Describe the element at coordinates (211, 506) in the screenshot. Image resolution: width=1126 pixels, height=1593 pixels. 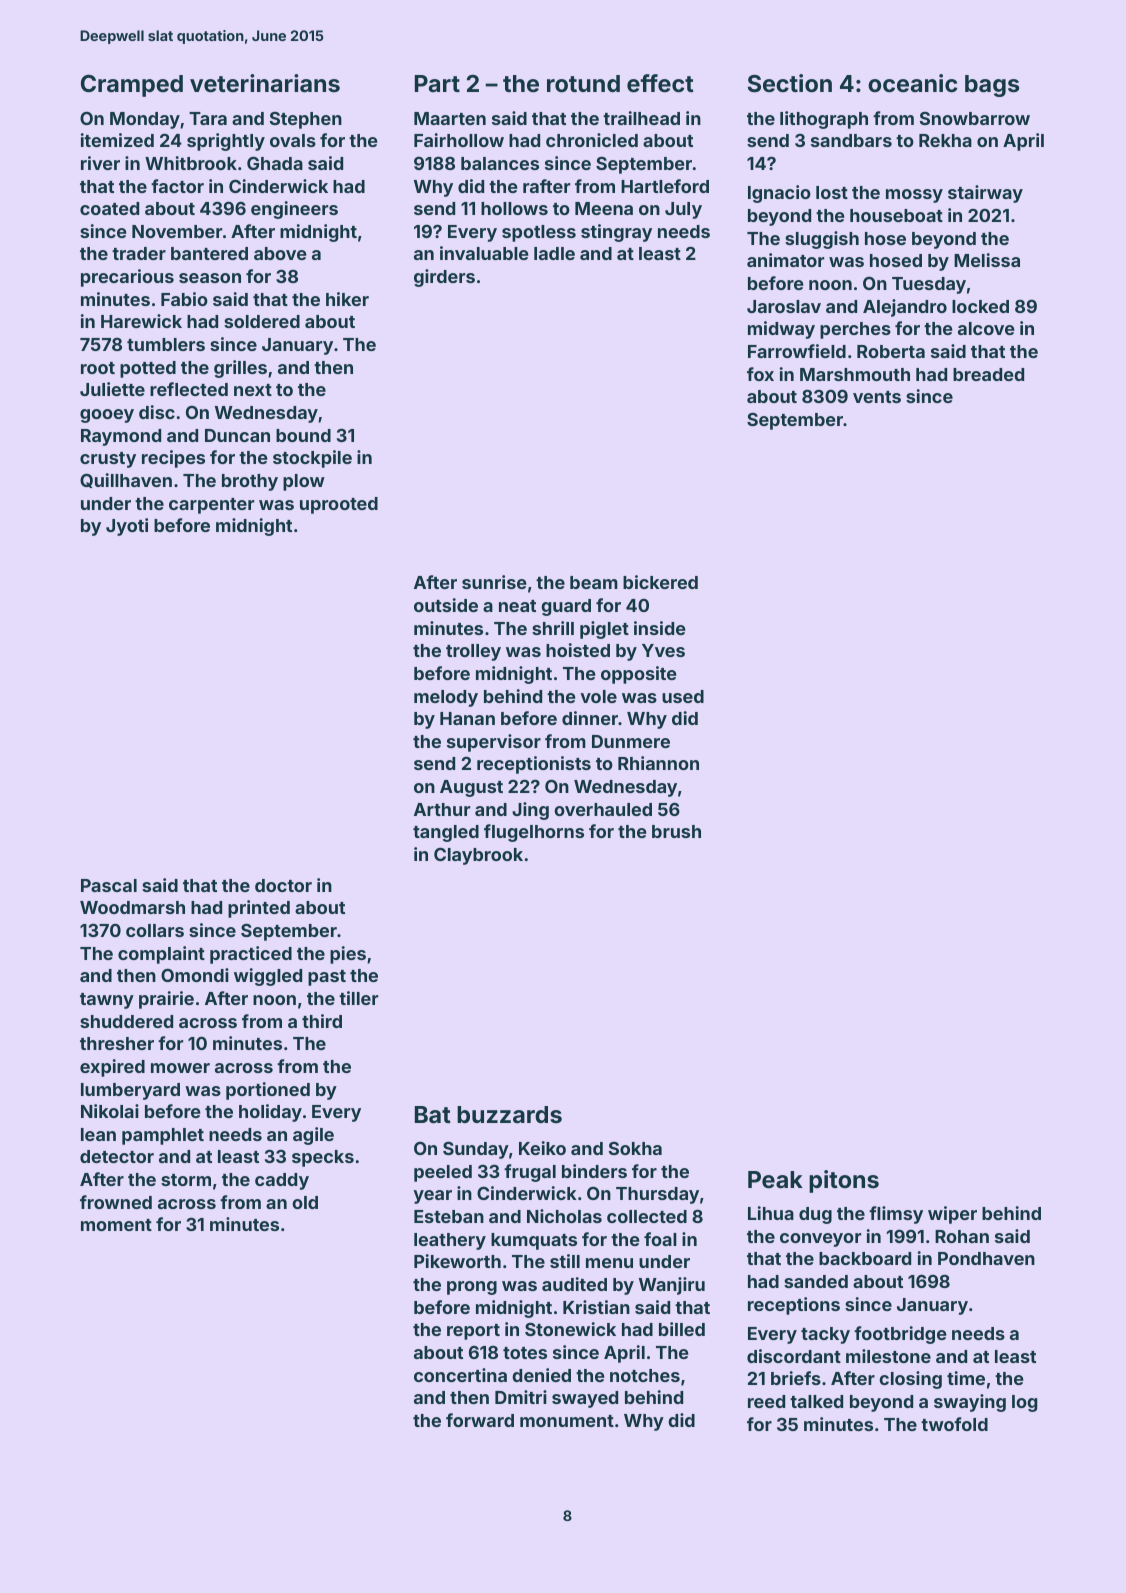
I see `carpenter` at that location.
